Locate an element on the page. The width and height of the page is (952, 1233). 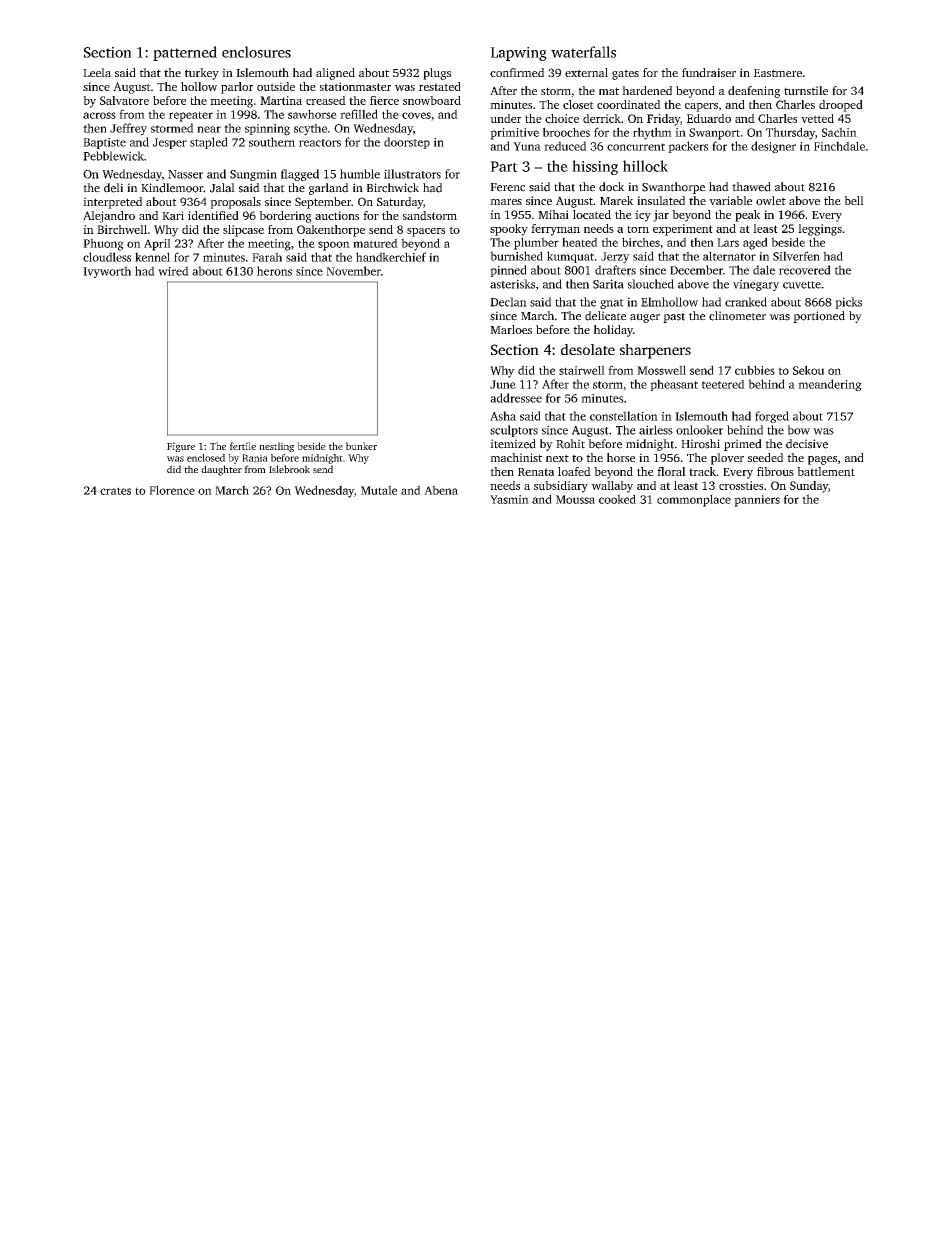
Marloes is located at coordinates (511, 329).
